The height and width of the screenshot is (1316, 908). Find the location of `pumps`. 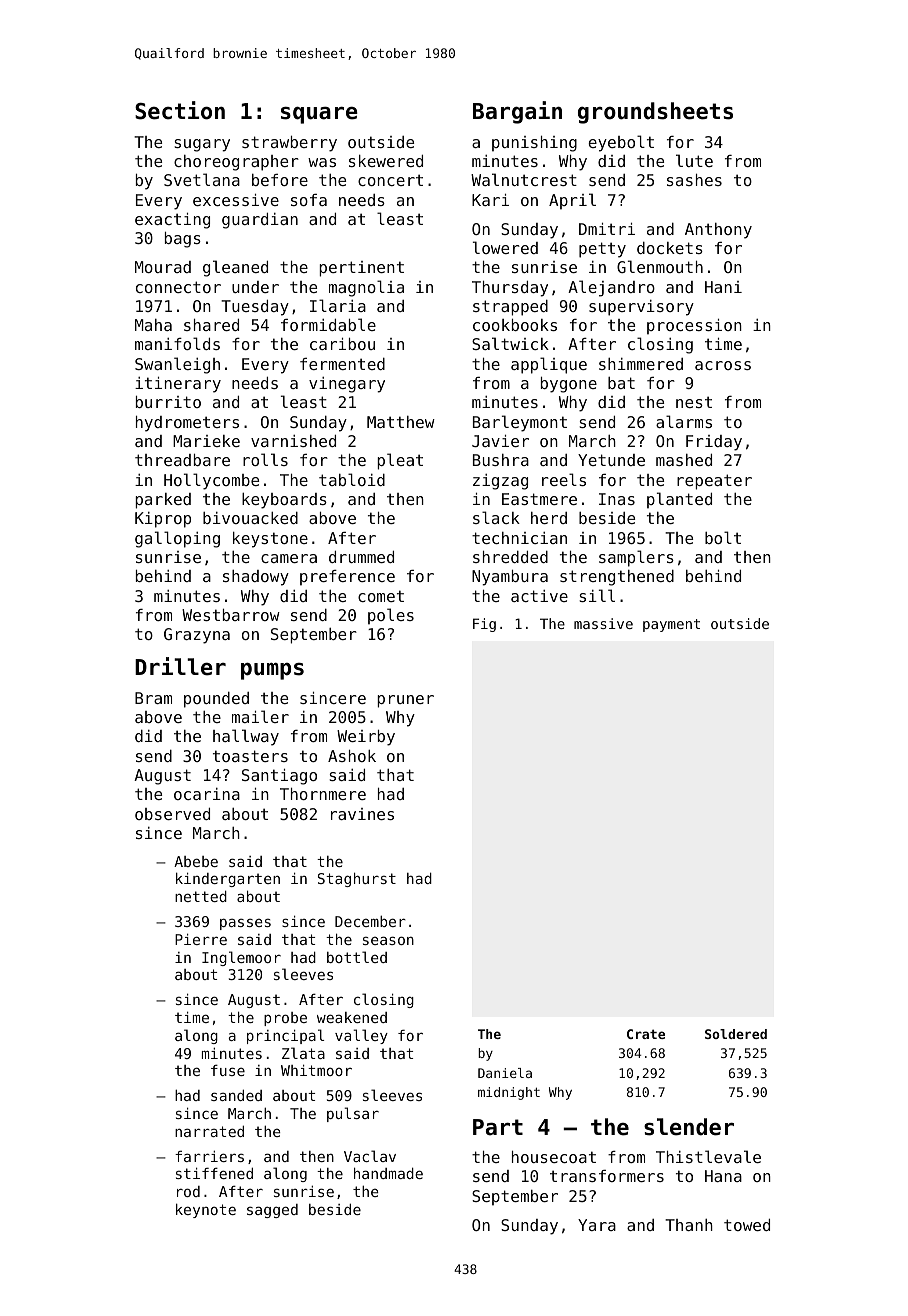

pumps is located at coordinates (272, 671).
